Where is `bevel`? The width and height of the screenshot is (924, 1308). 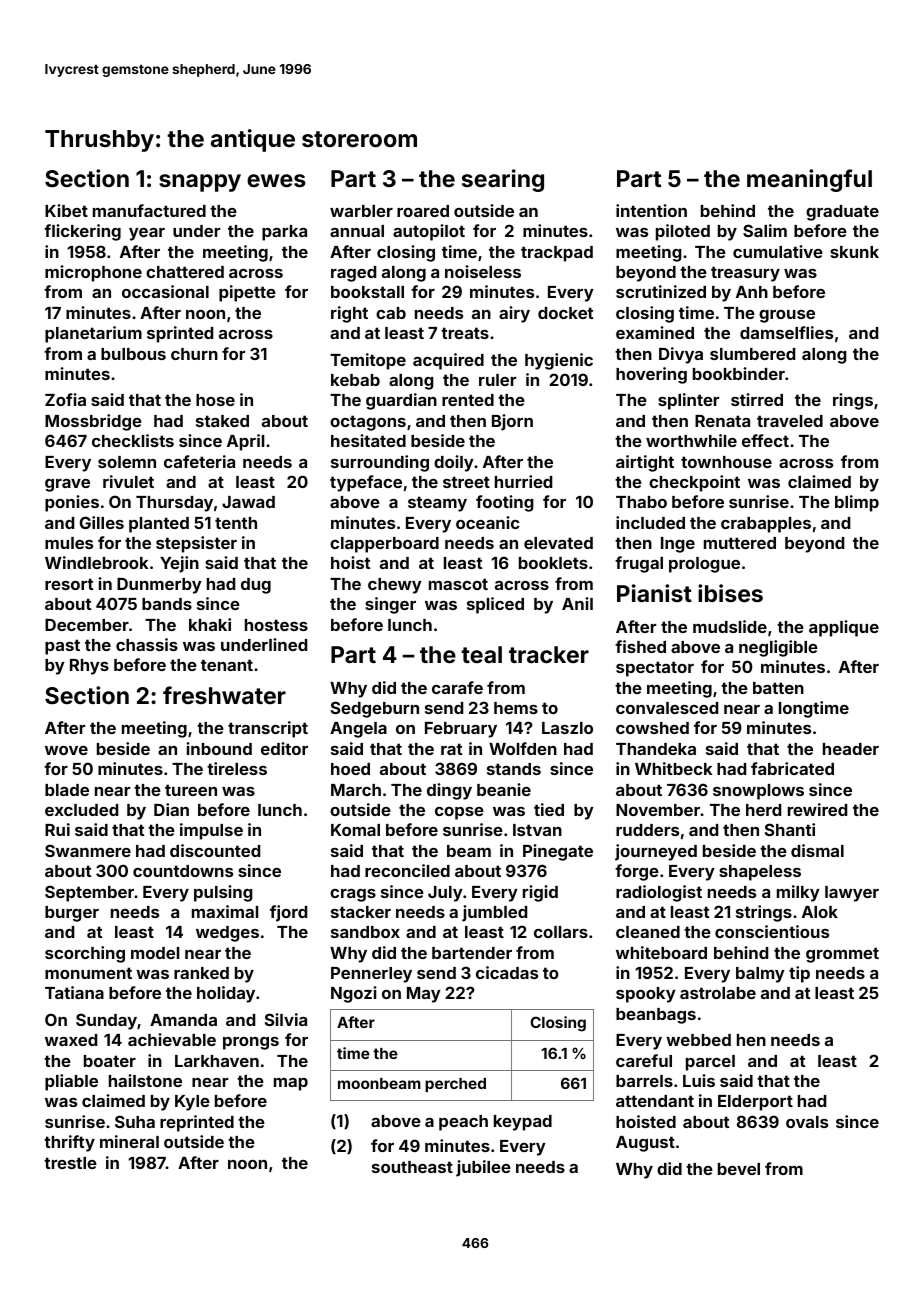
bevel is located at coordinates (739, 1169).
